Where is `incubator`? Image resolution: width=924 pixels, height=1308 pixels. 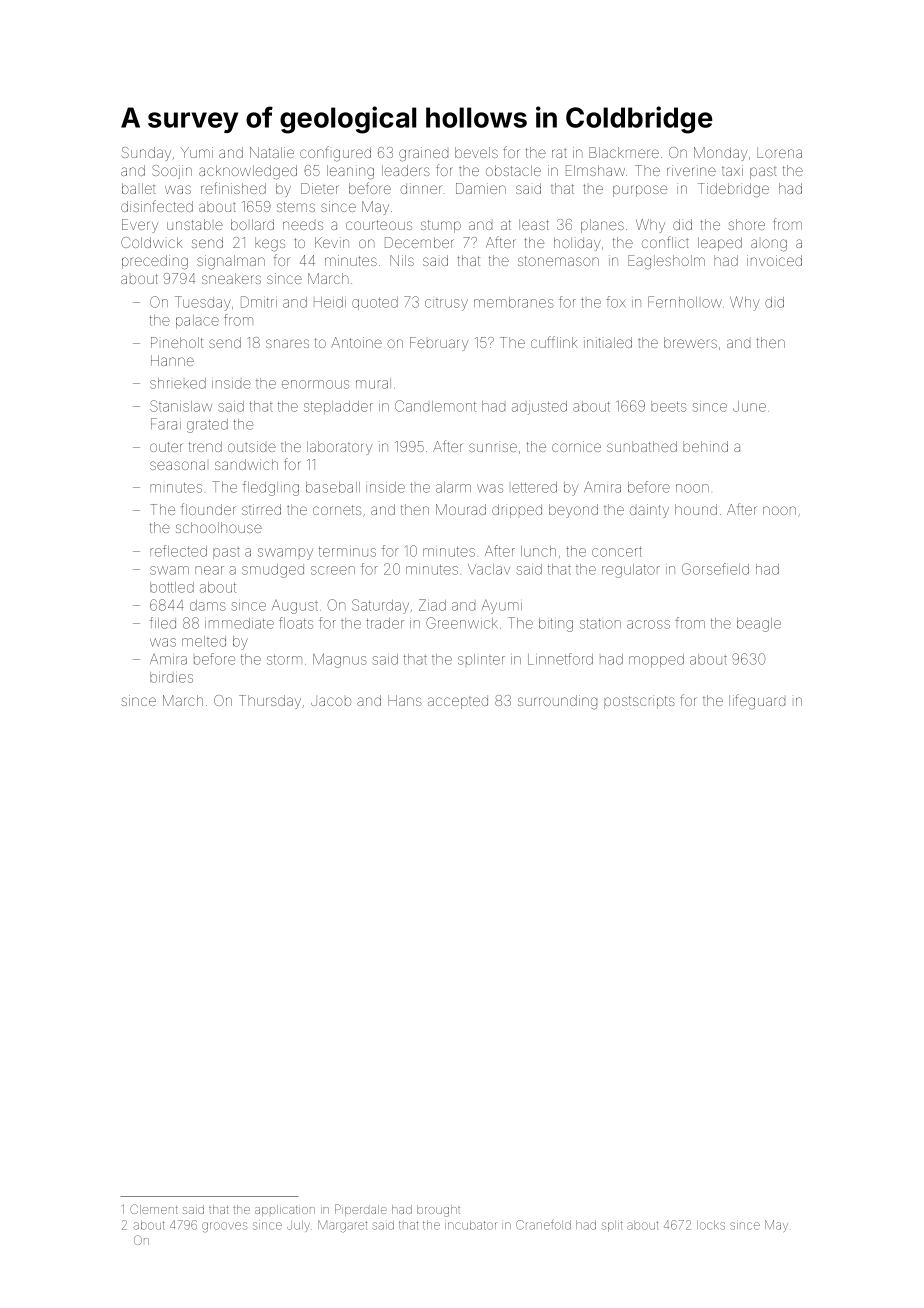
incubator is located at coordinates (471, 1225).
